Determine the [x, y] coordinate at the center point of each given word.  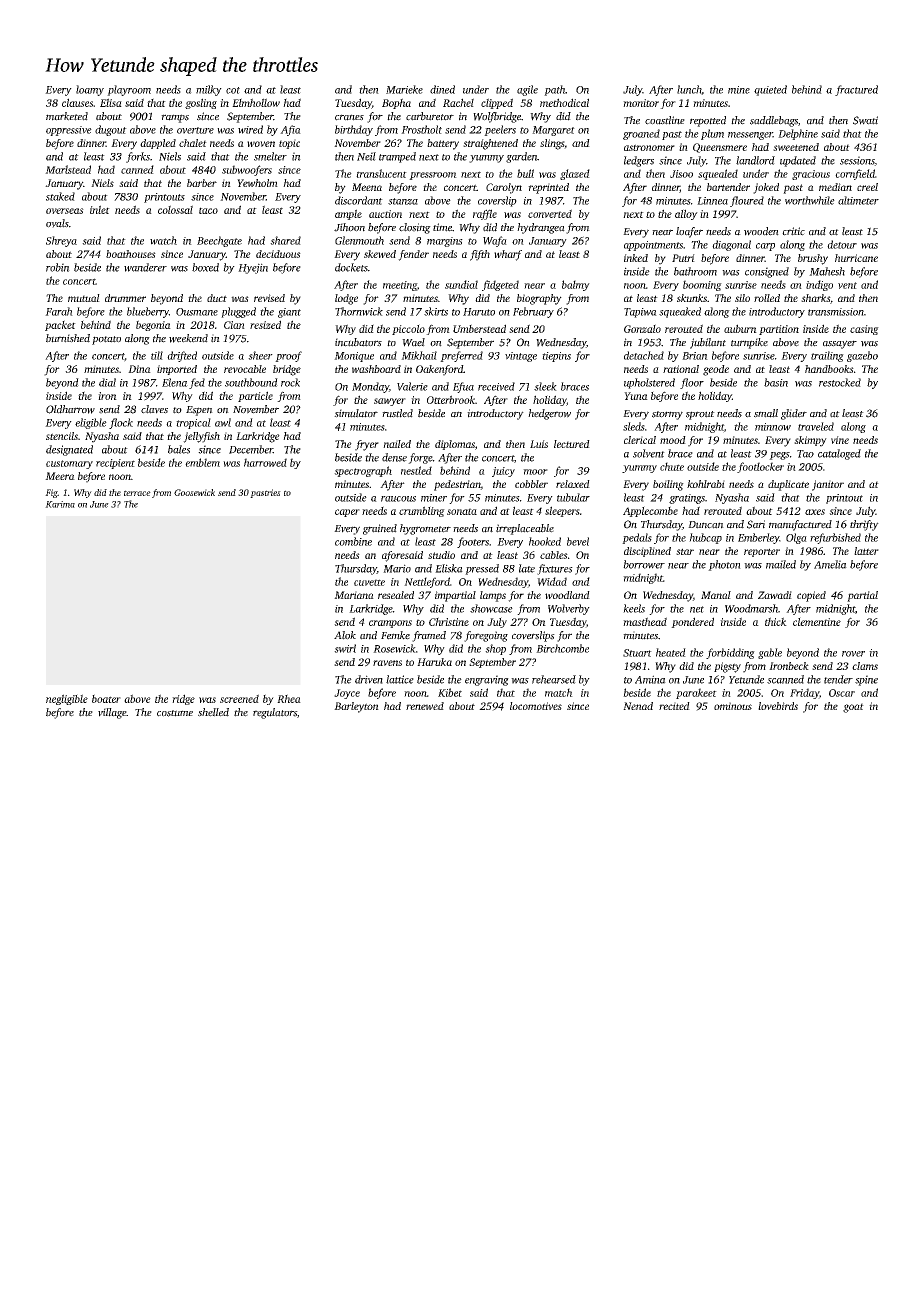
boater [106, 698]
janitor [828, 485]
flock [121, 423]
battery [443, 144]
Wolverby [569, 609]
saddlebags [774, 121]
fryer [367, 445]
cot [233, 90]
